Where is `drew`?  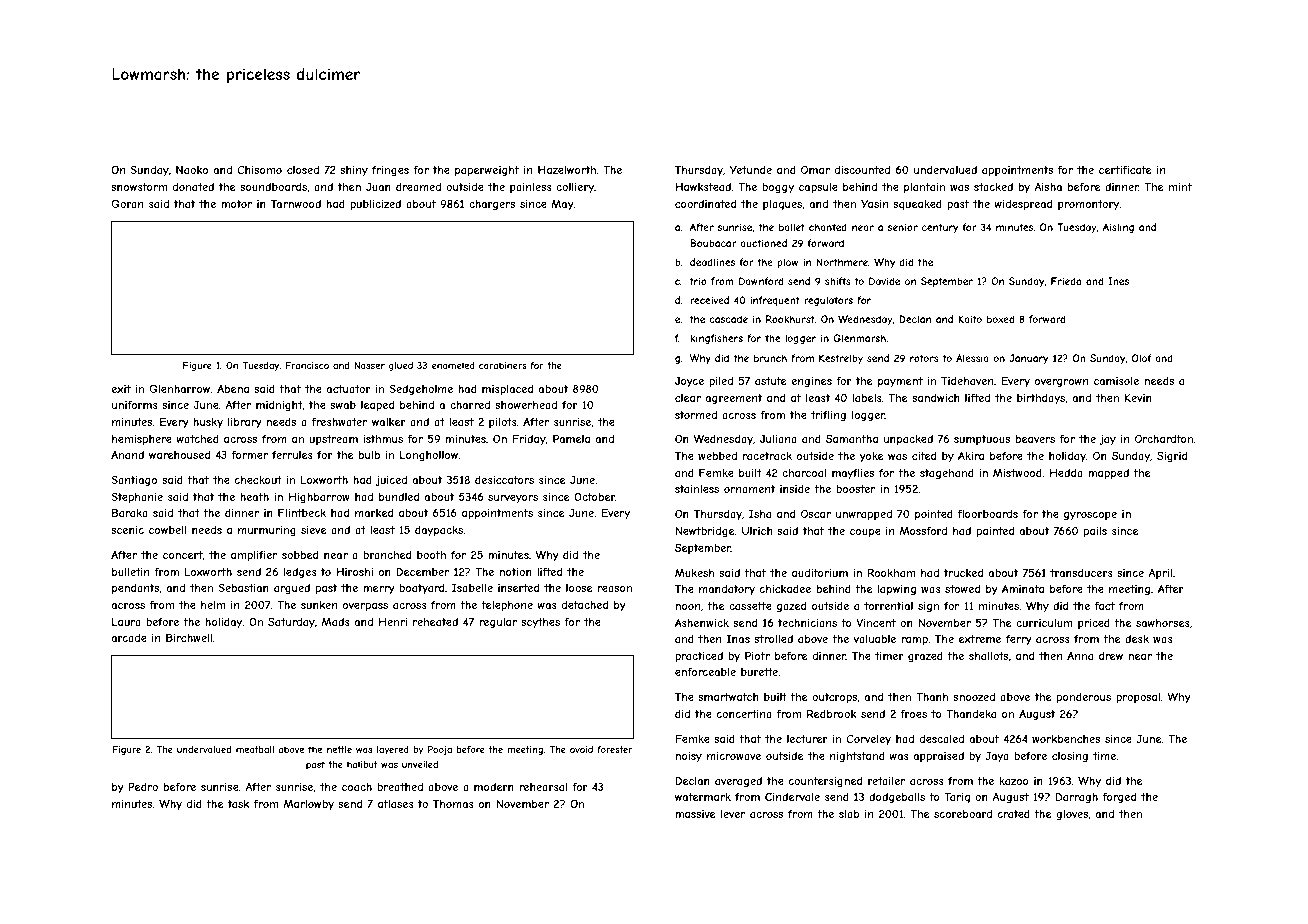 drew is located at coordinates (1111, 656).
